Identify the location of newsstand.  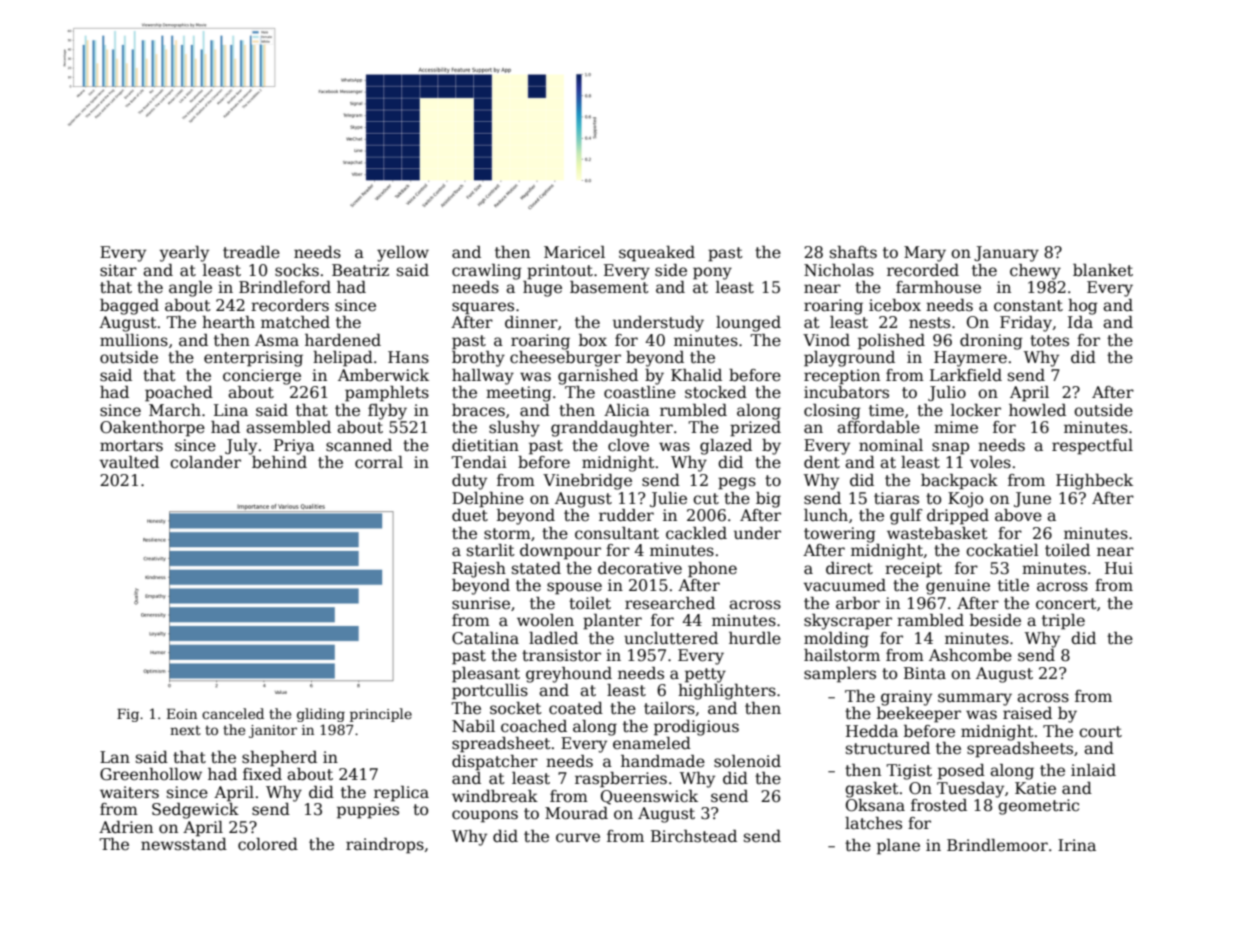
(184, 844).
